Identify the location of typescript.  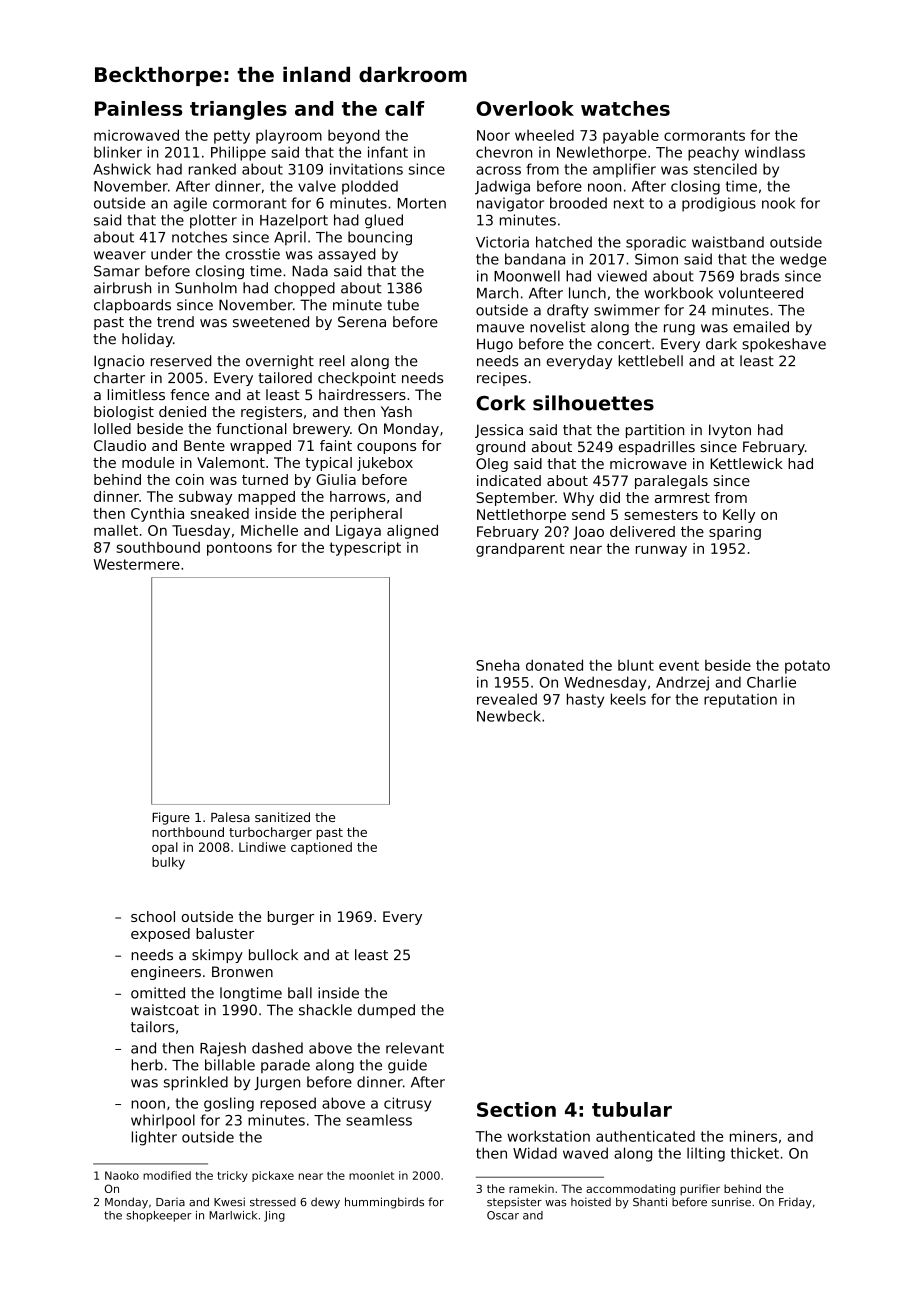
(365, 549).
